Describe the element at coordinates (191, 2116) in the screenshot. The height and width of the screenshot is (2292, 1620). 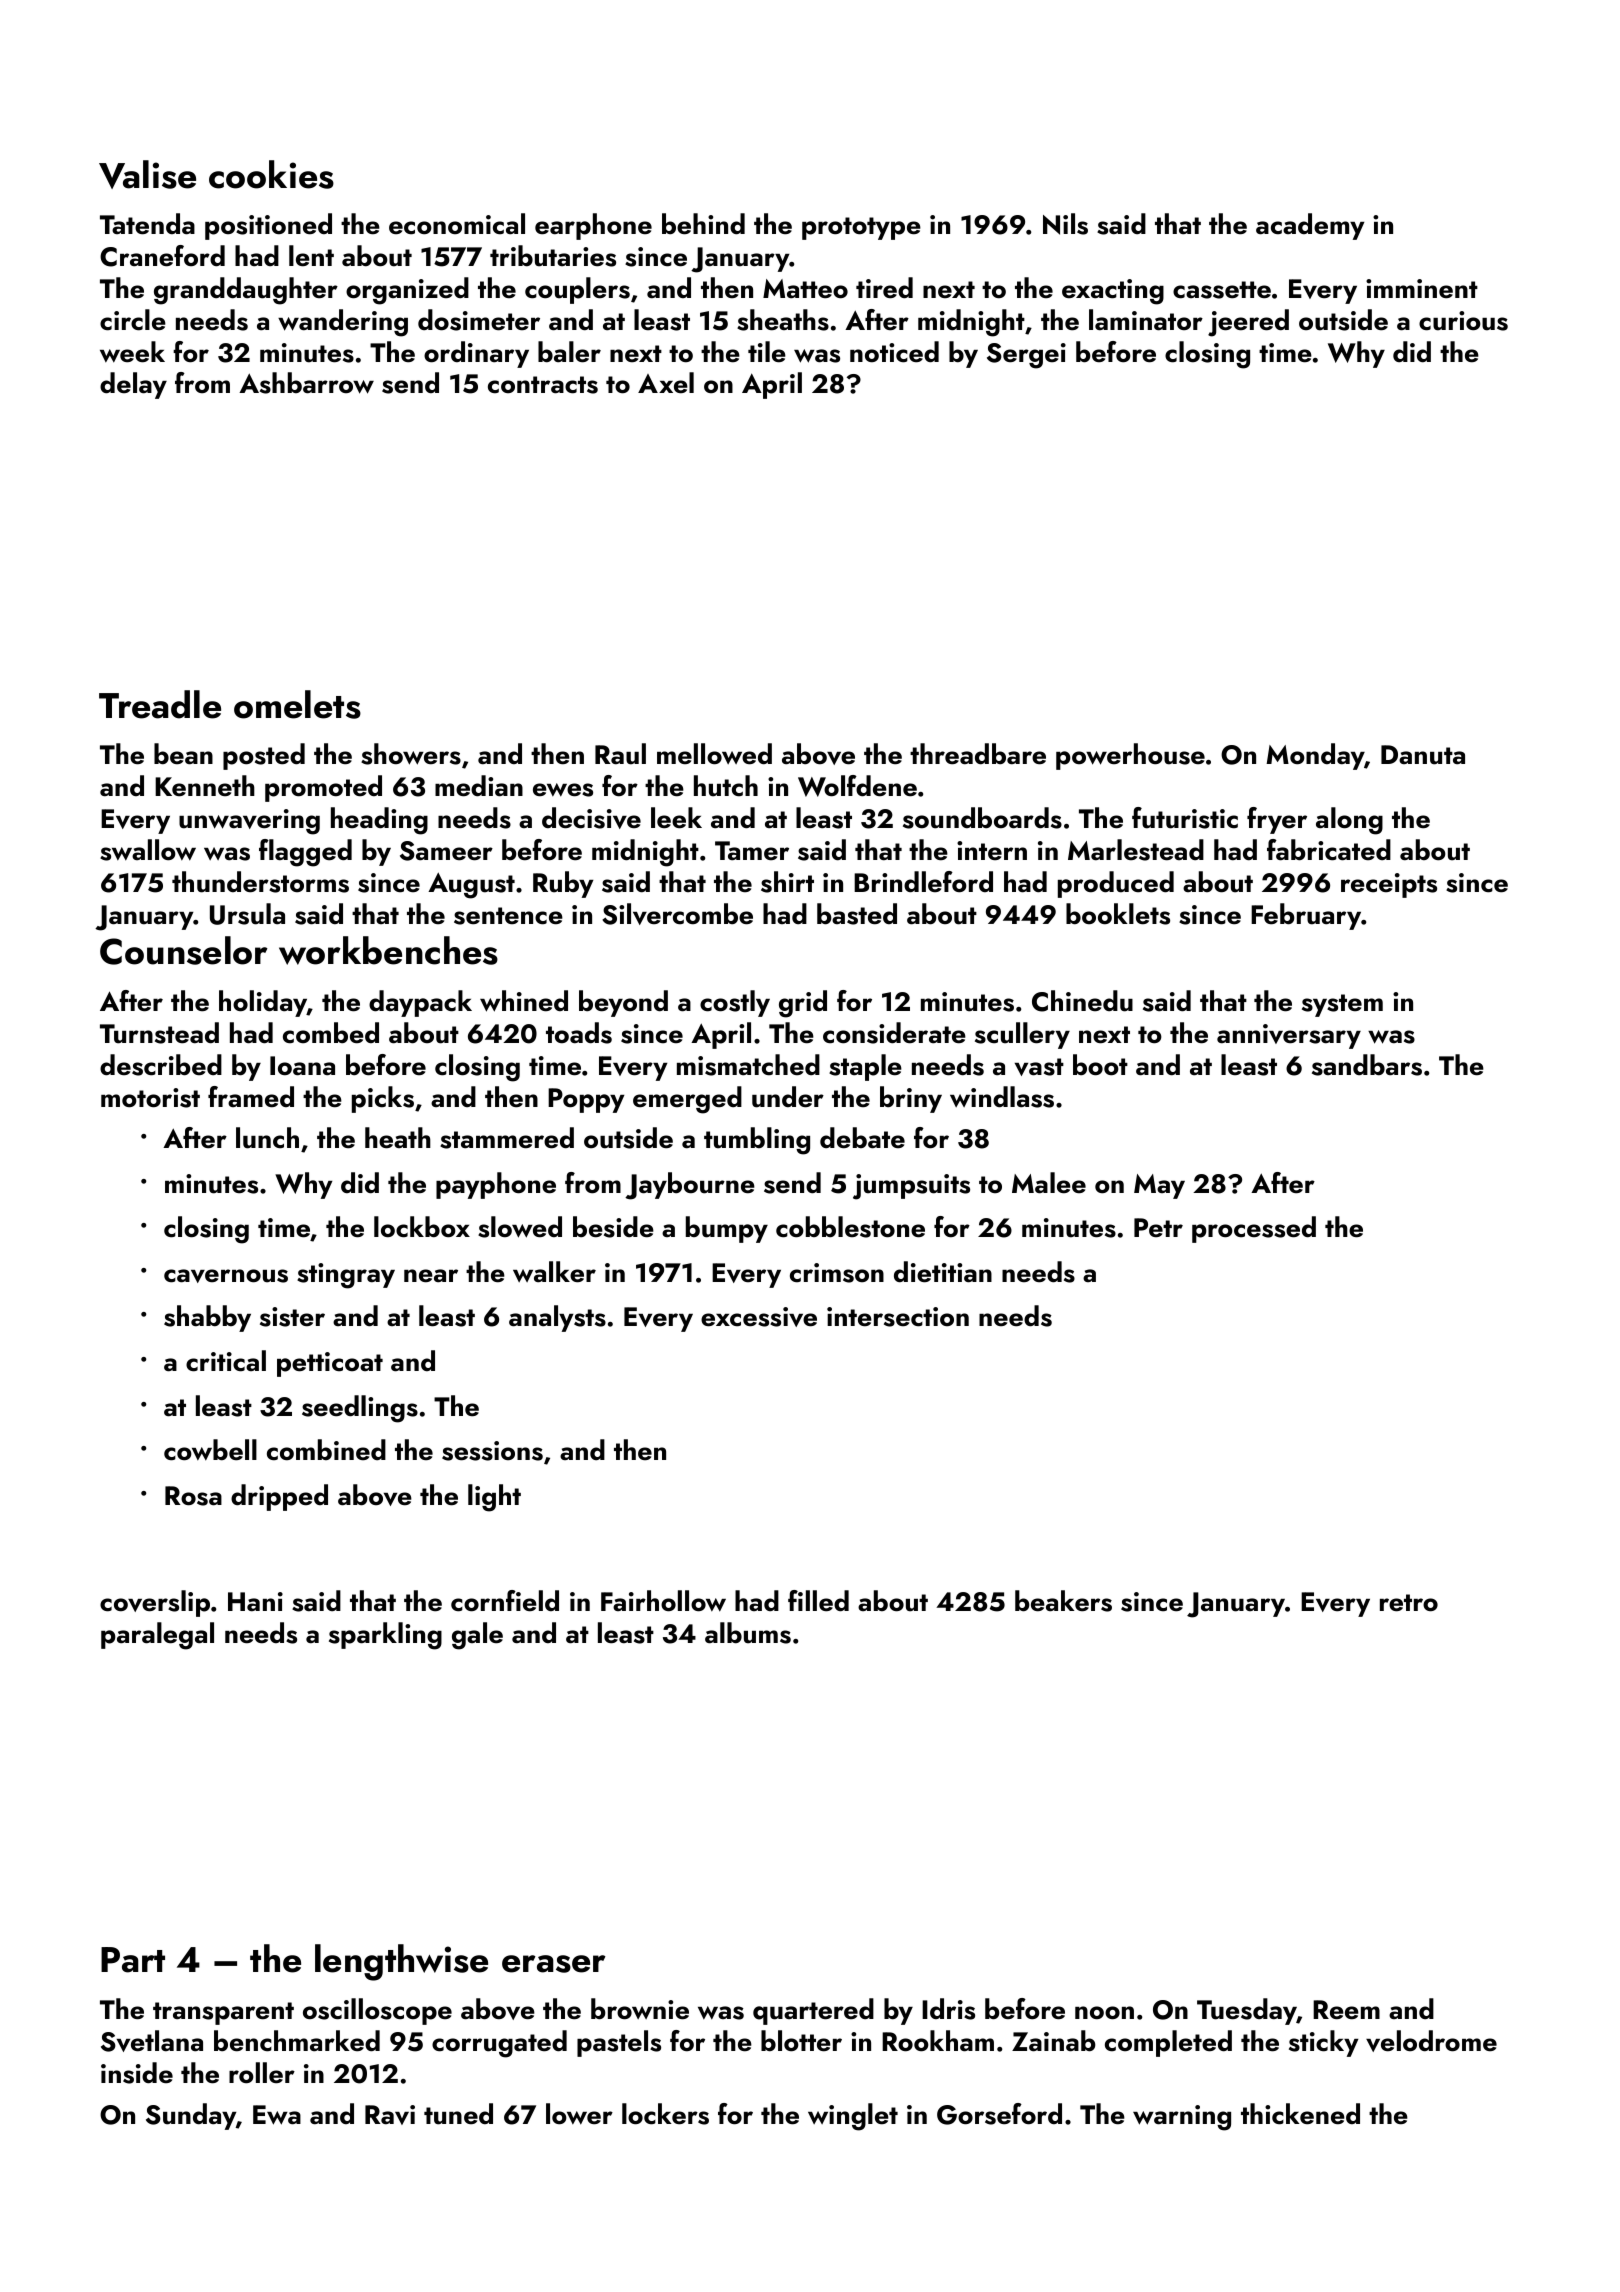
I see `Sunday` at that location.
